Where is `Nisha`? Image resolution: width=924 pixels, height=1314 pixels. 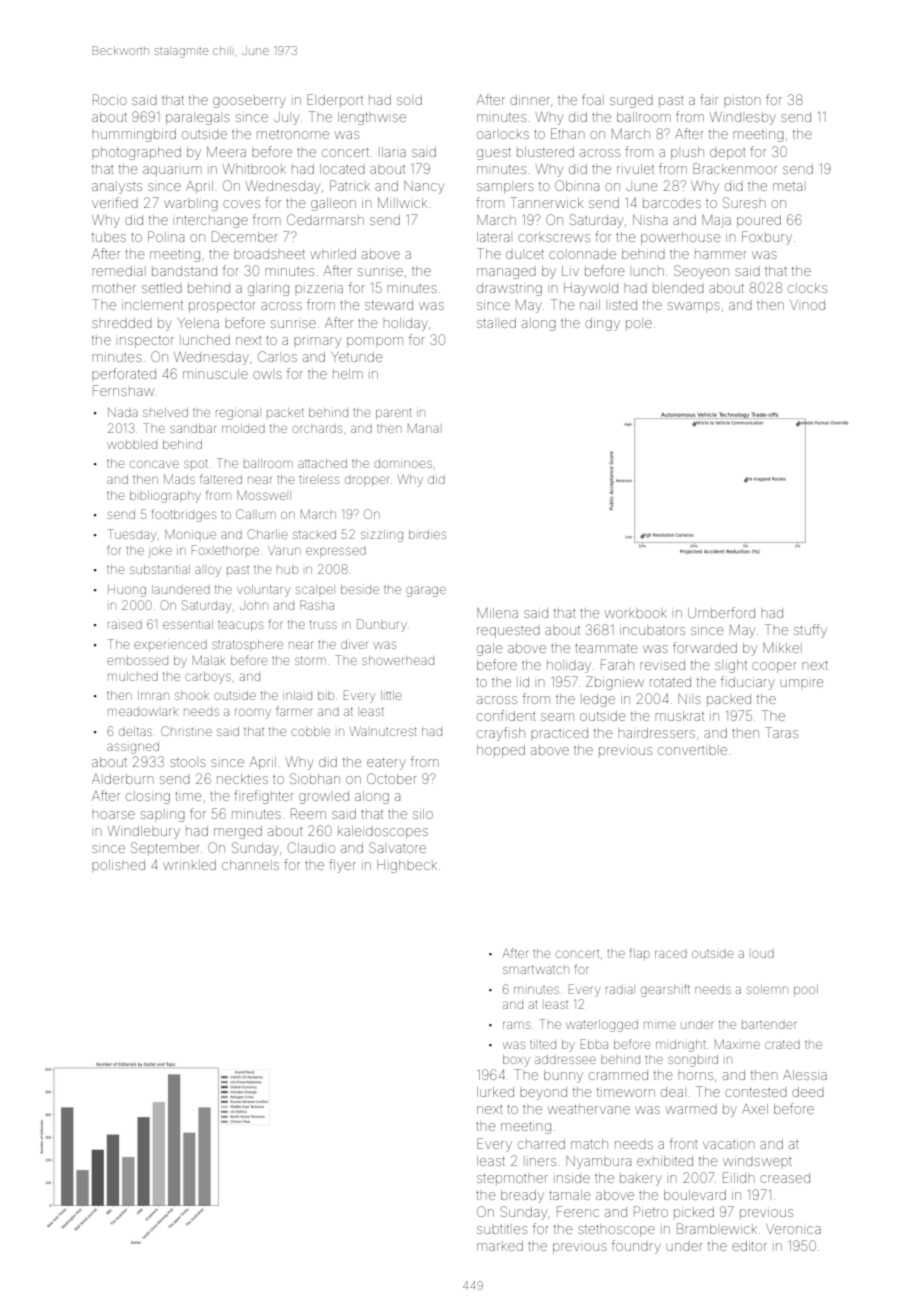 Nisha is located at coordinates (650, 220).
